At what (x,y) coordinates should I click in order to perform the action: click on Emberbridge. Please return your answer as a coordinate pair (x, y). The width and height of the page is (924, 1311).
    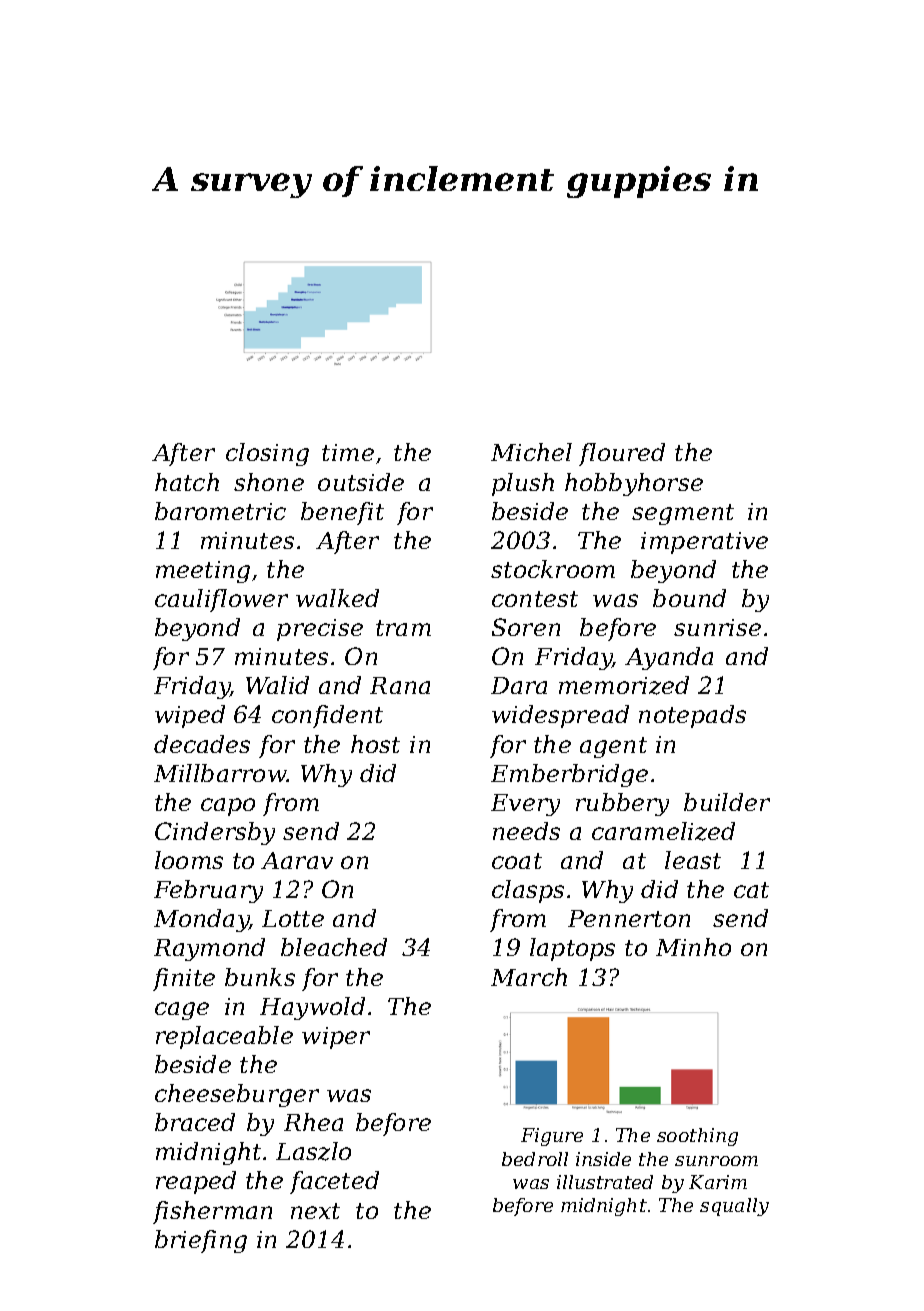
    Looking at the image, I should click on (569, 775).
